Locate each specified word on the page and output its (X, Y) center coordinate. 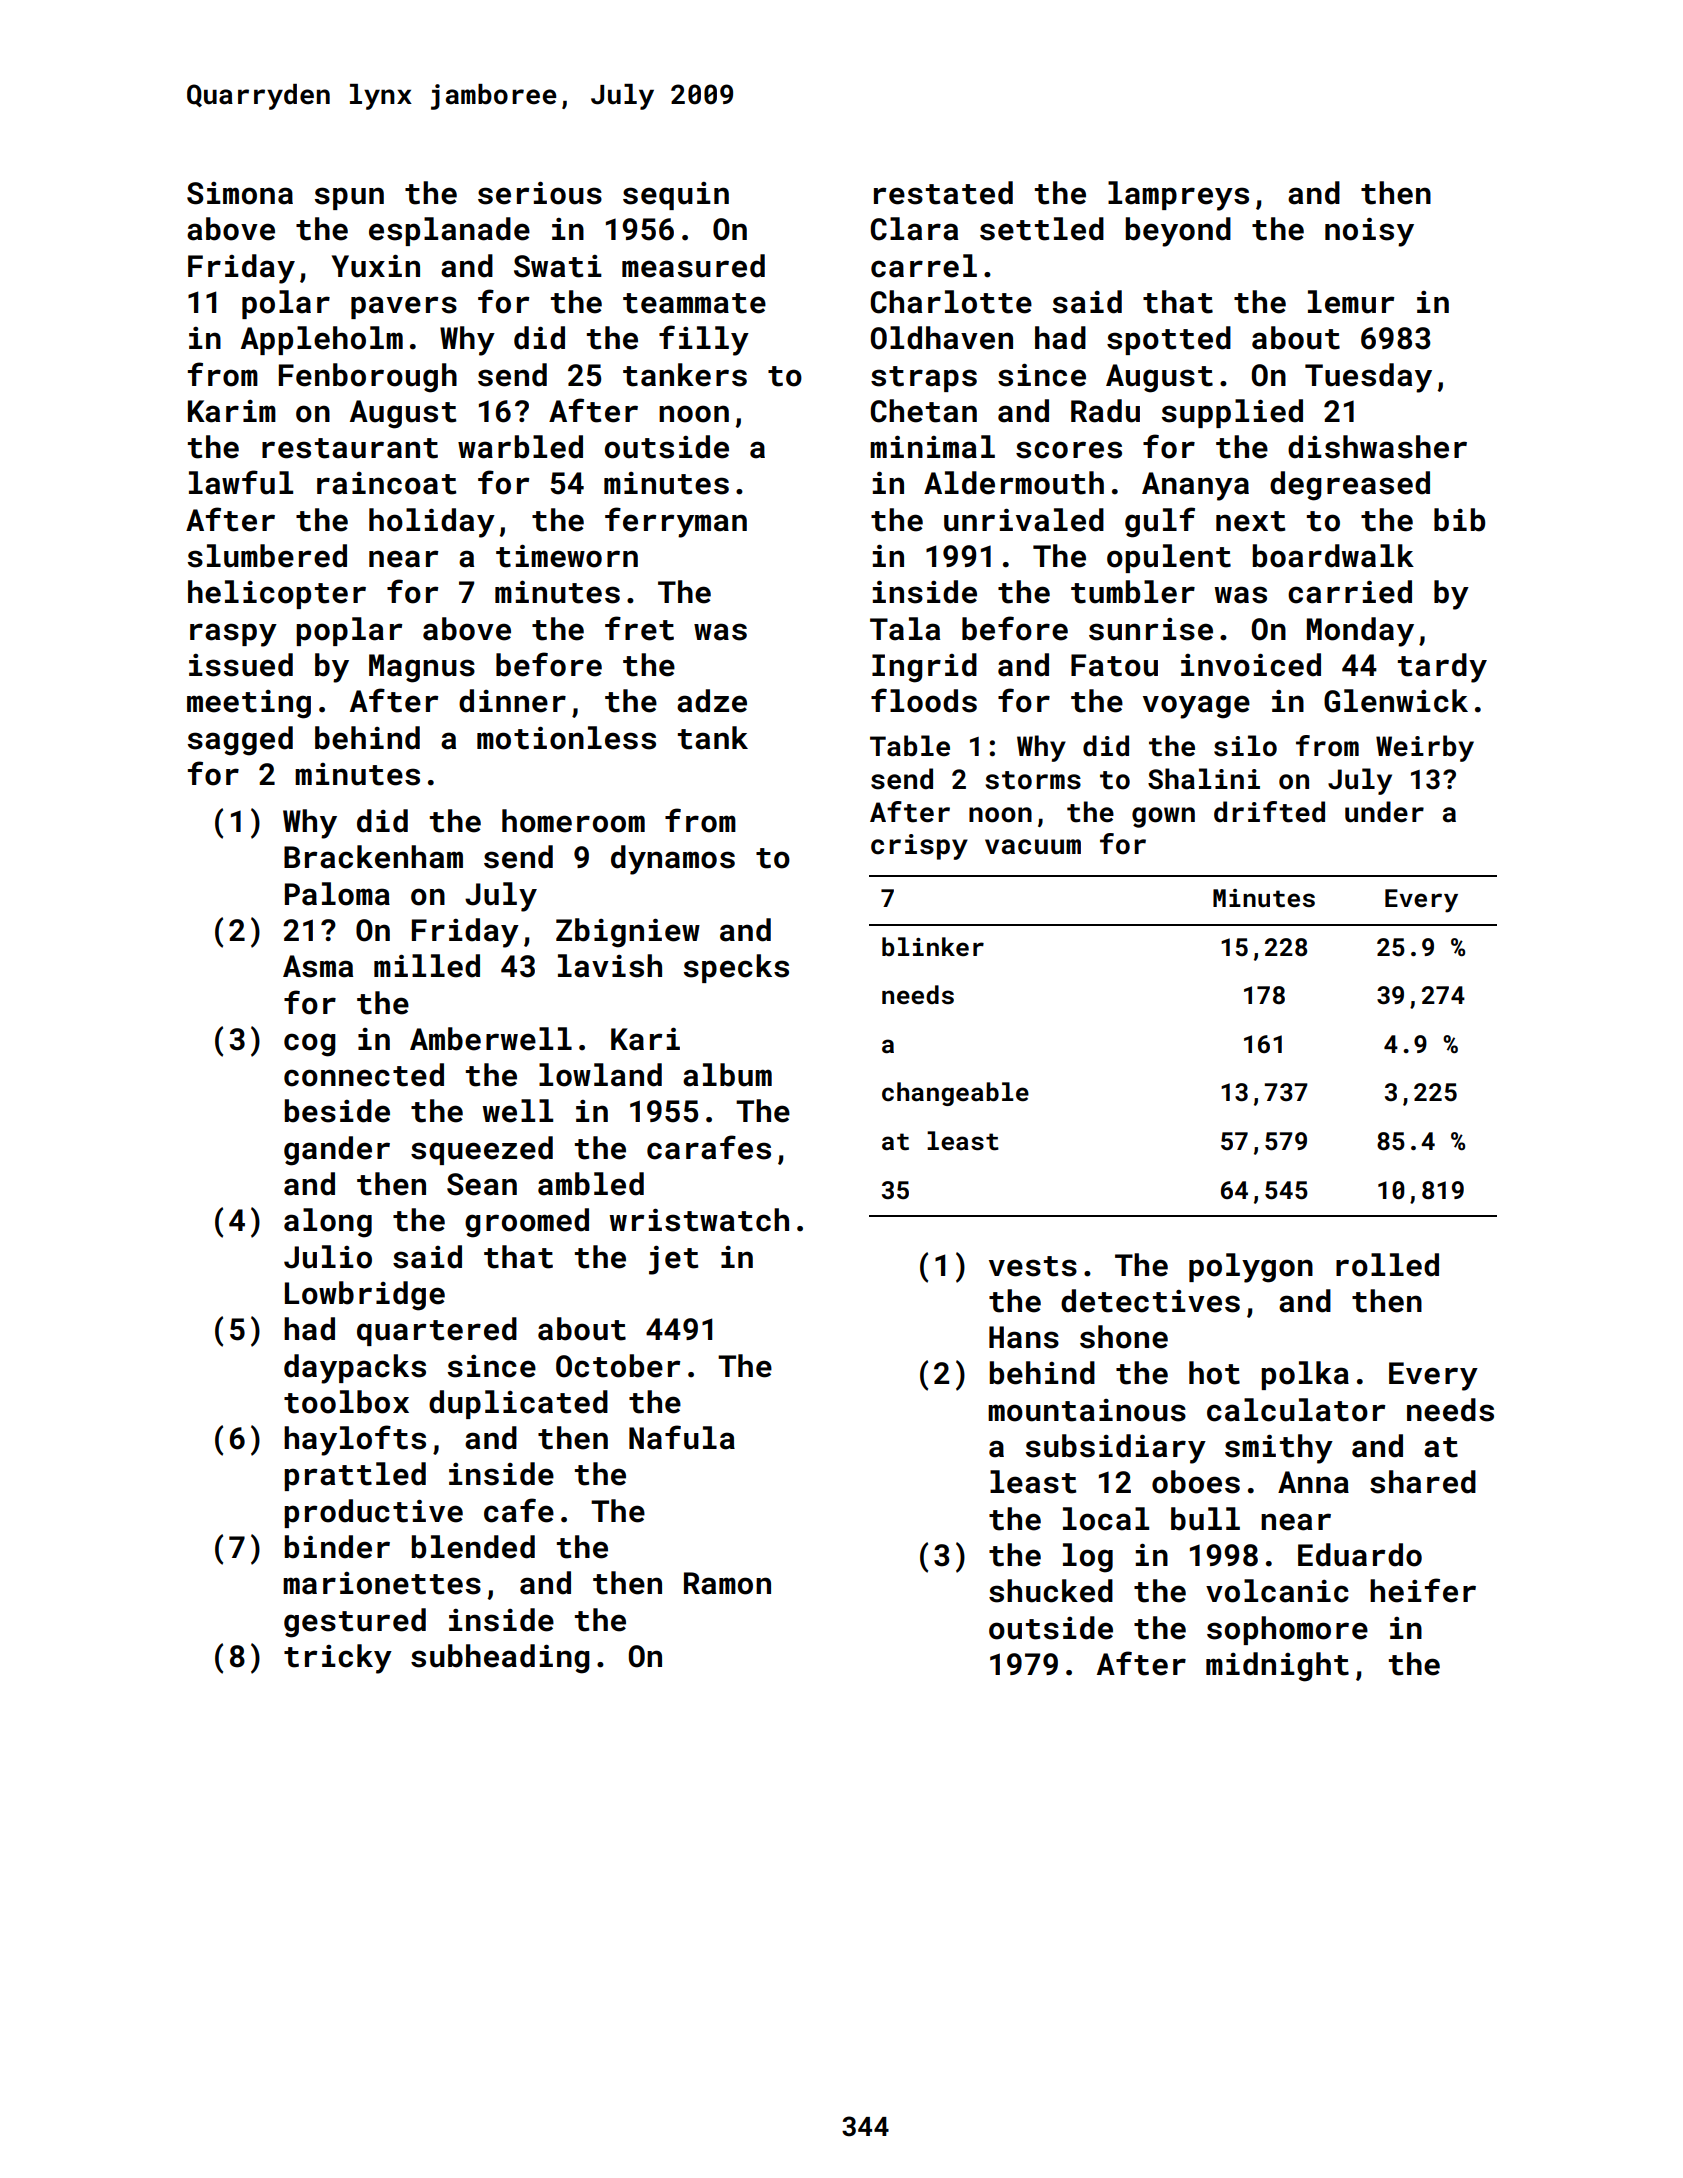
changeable (955, 1094)
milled (427, 966)
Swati (558, 266)
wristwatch (699, 1220)
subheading (500, 1659)
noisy (1369, 232)
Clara (914, 229)
